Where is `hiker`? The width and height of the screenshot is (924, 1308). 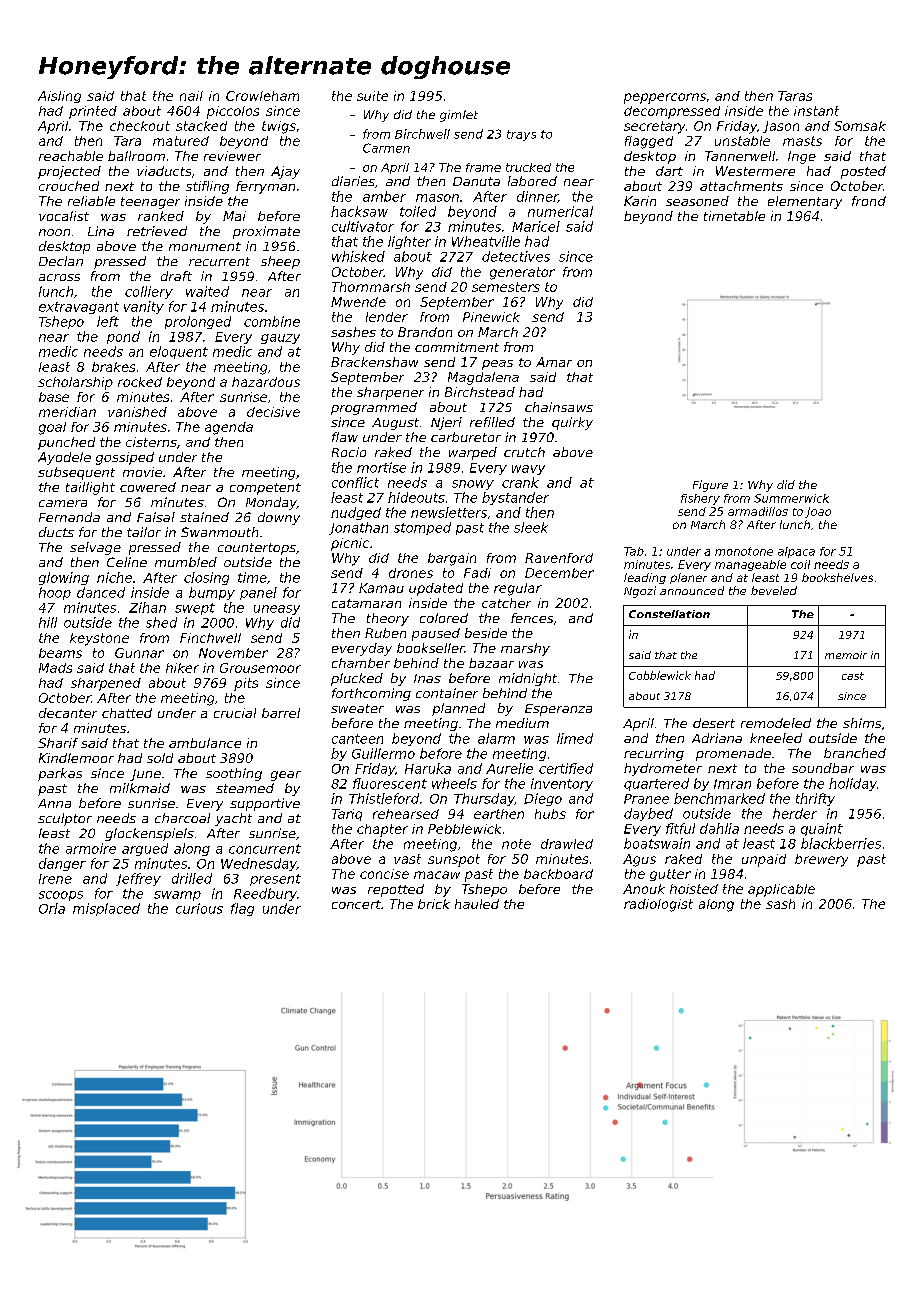
hiker is located at coordinates (182, 668).
